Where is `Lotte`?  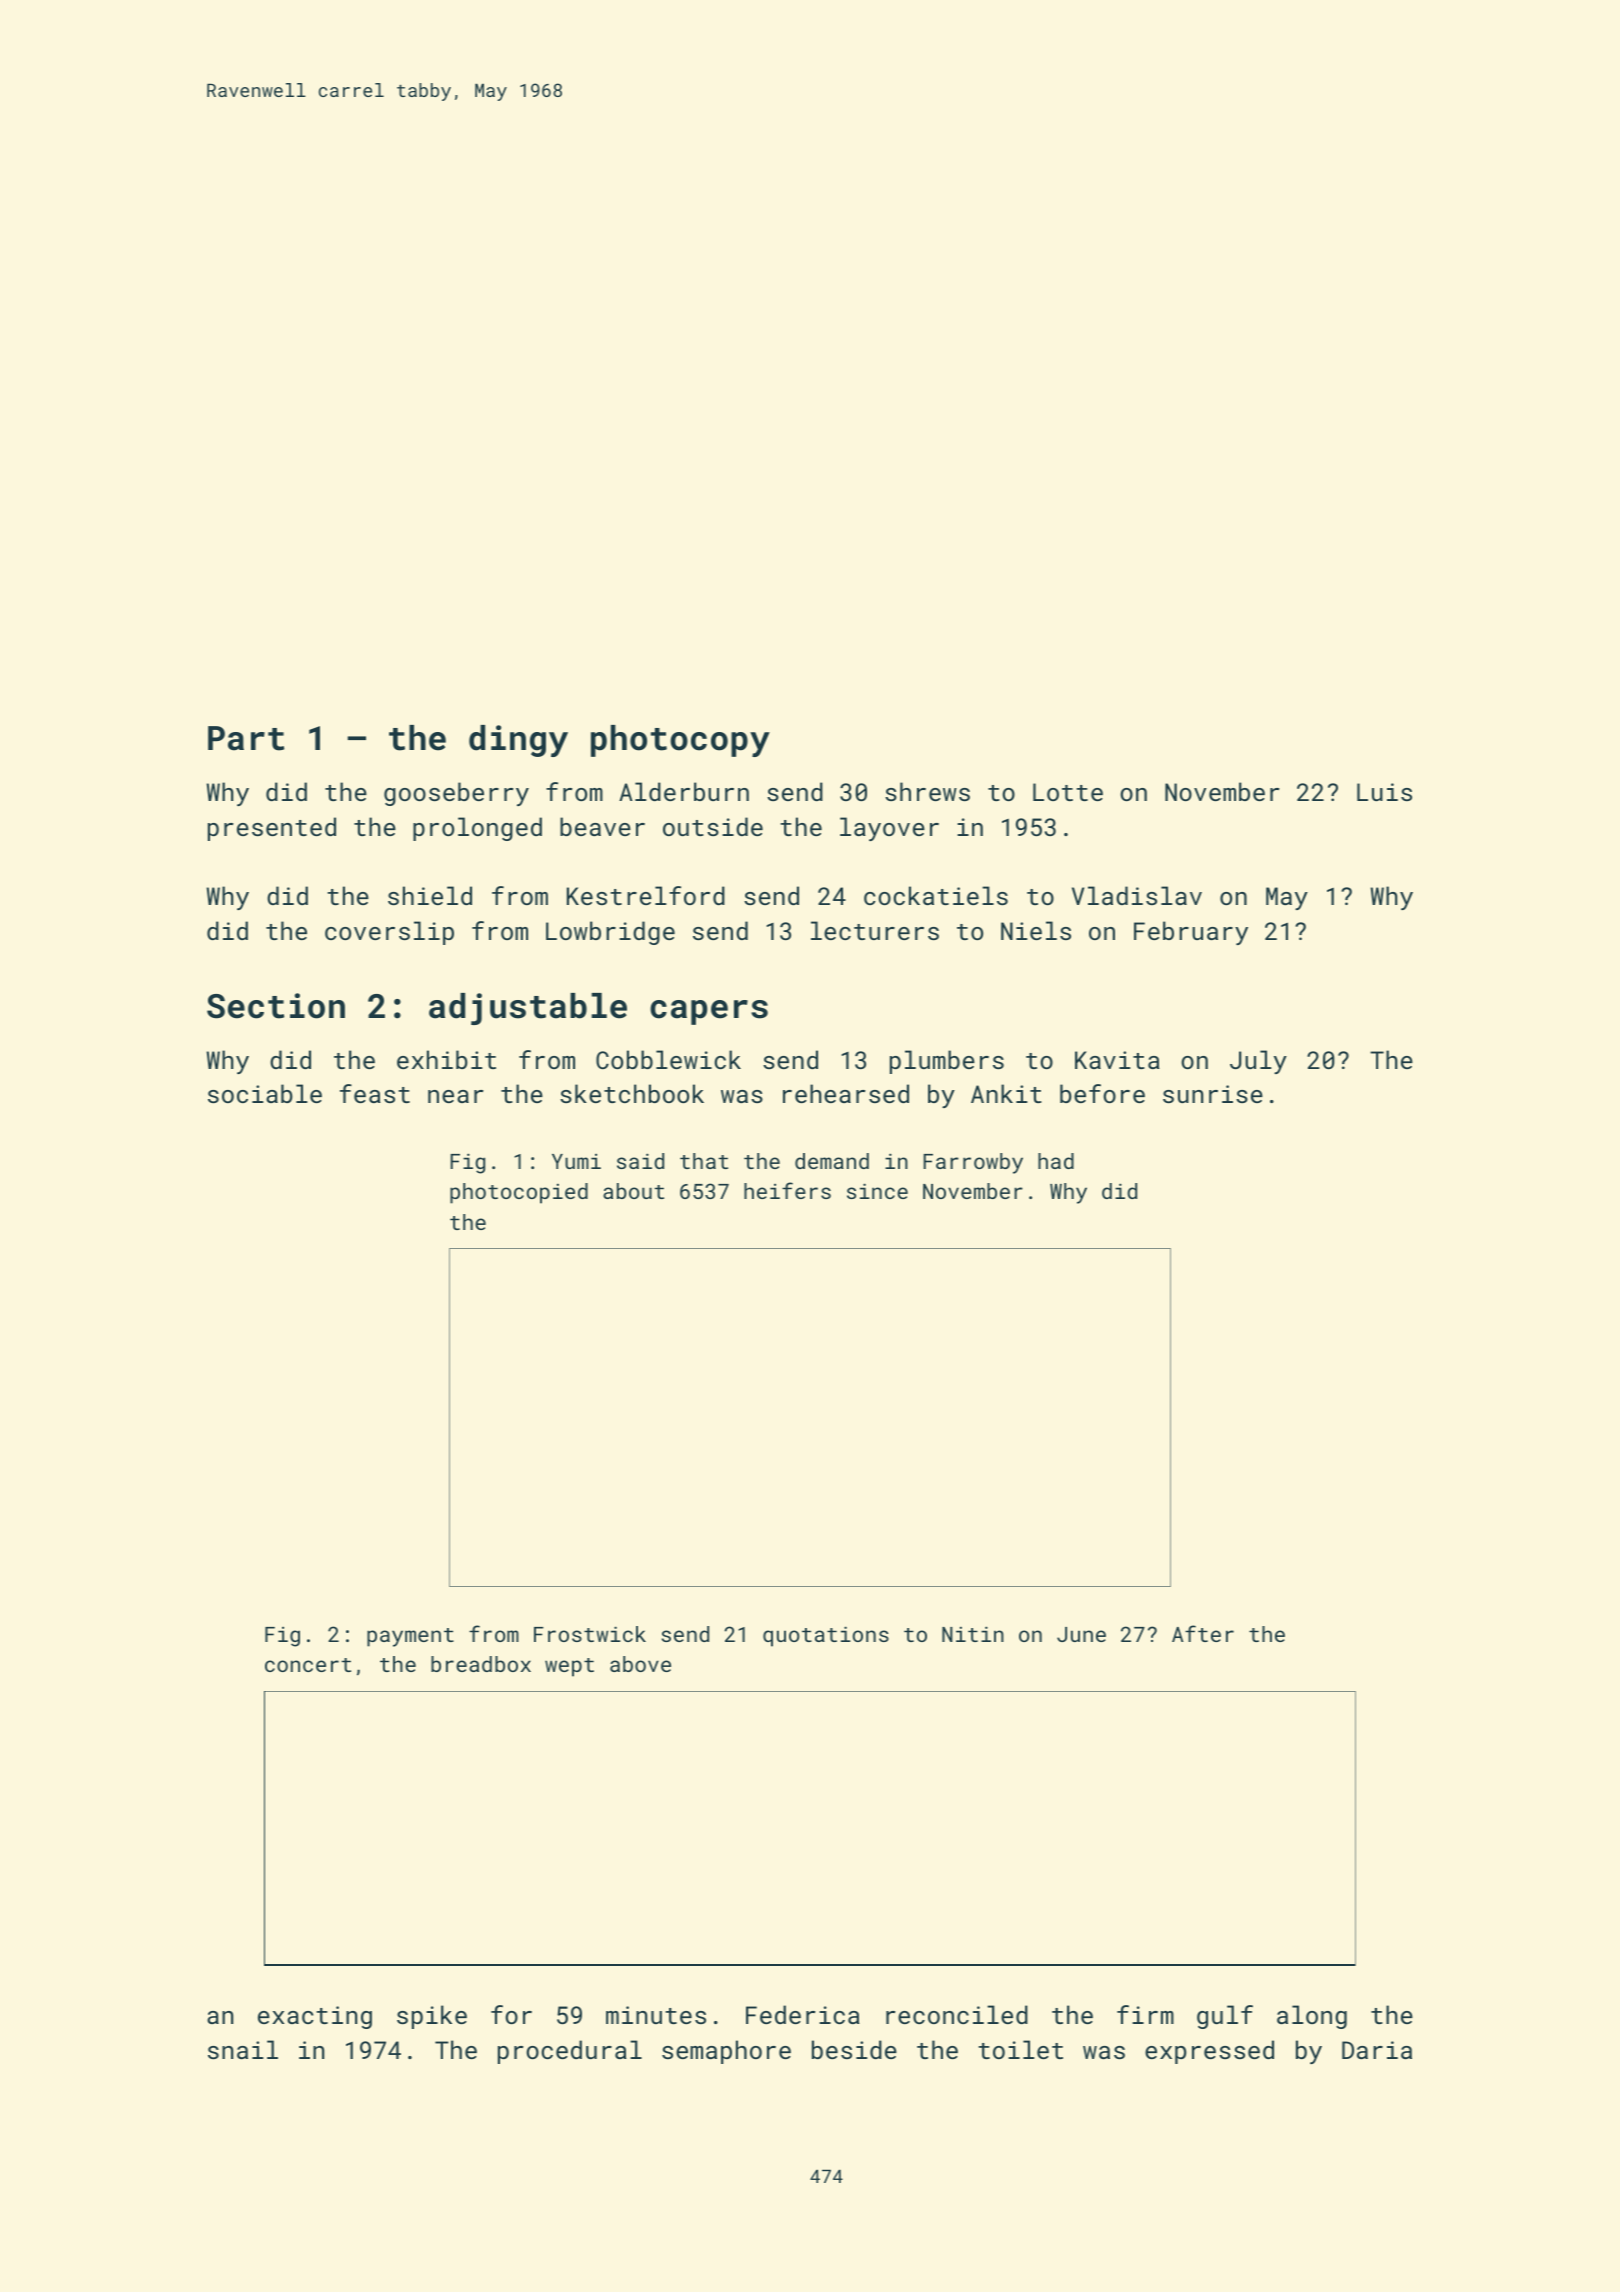 Lotte is located at coordinates (1068, 792).
